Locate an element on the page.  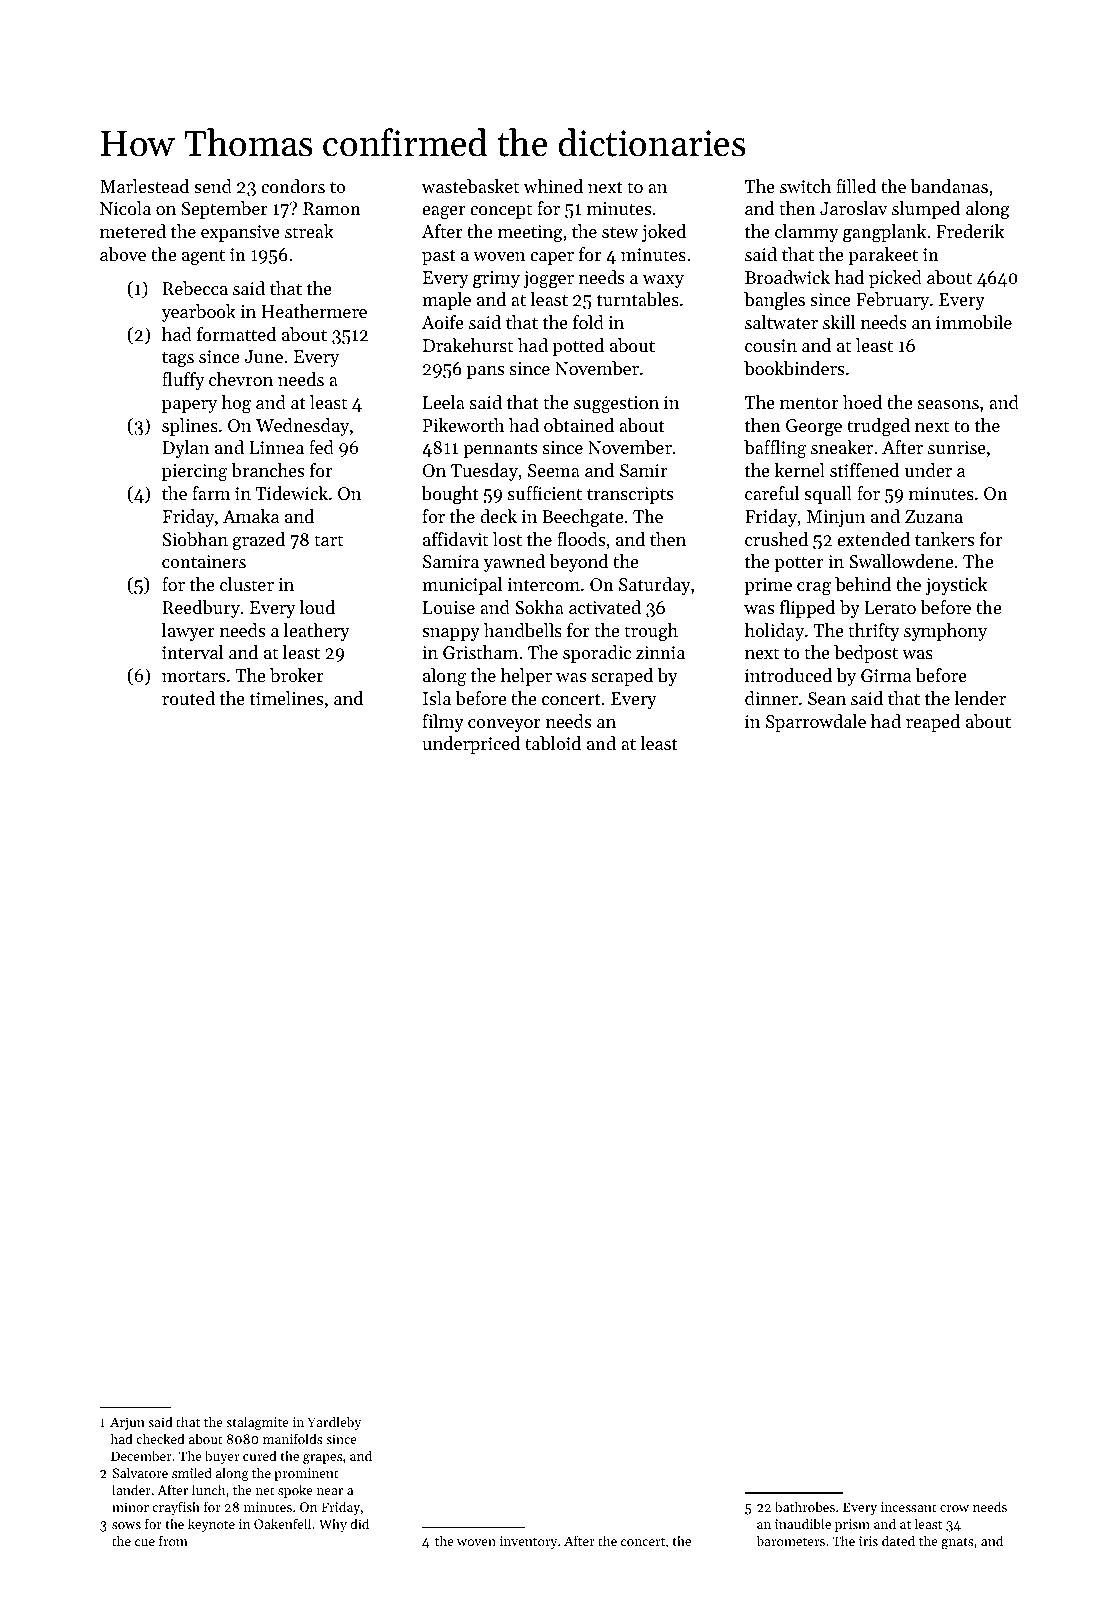
lender is located at coordinates (980, 698).
